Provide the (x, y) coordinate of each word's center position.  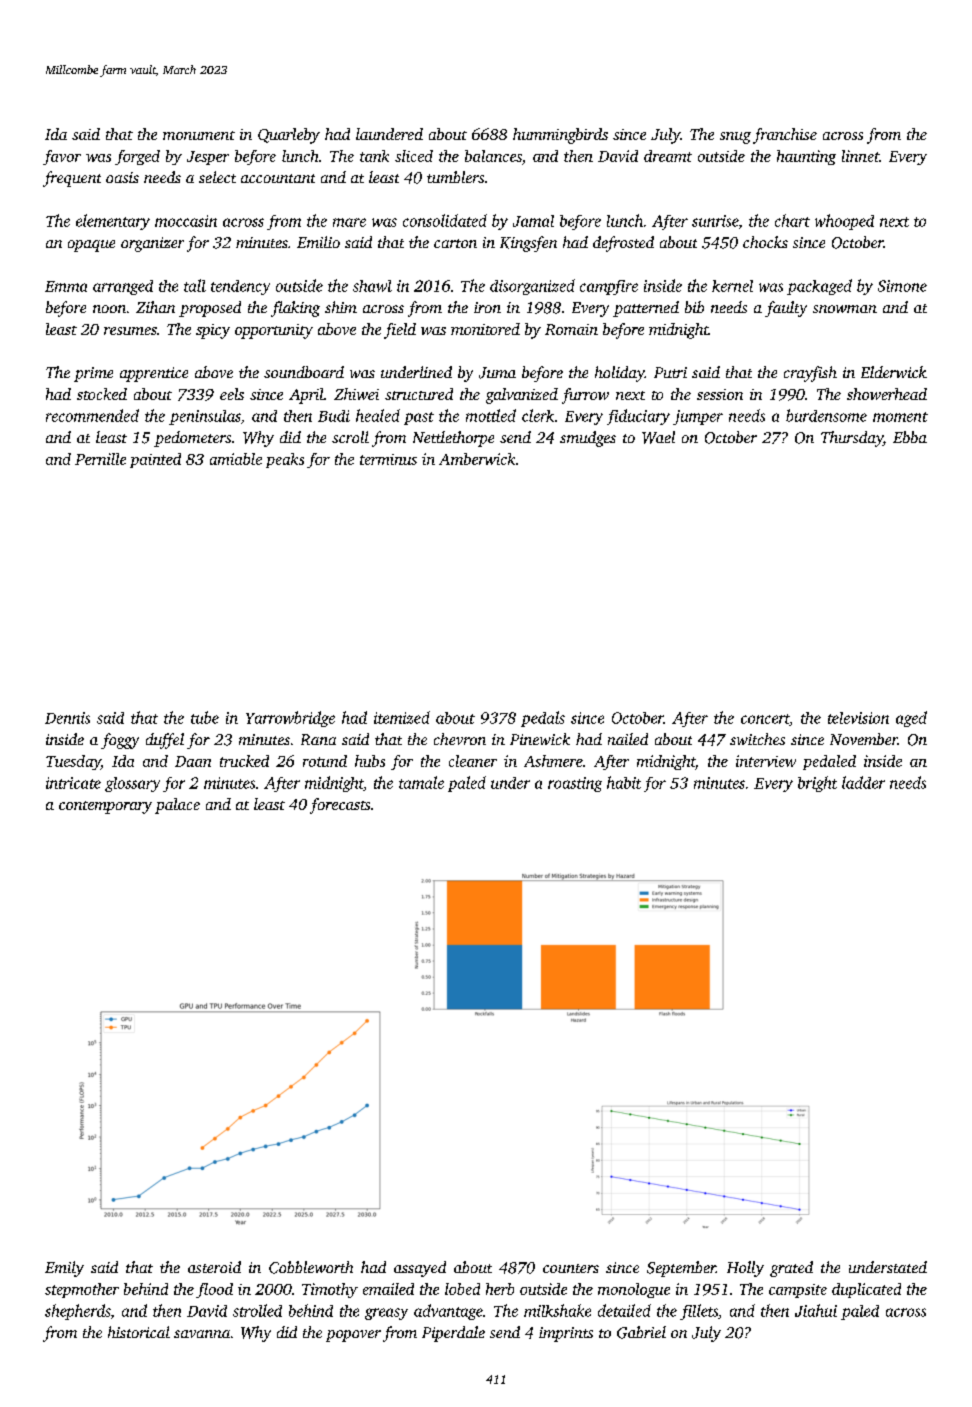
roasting (575, 784)
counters (571, 1268)
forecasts (340, 806)
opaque (91, 246)
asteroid (214, 1267)
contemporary (105, 807)
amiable (236, 459)
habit (624, 782)
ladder (863, 782)
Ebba (910, 437)
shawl (372, 286)
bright (817, 784)
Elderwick (894, 372)
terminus (388, 459)
